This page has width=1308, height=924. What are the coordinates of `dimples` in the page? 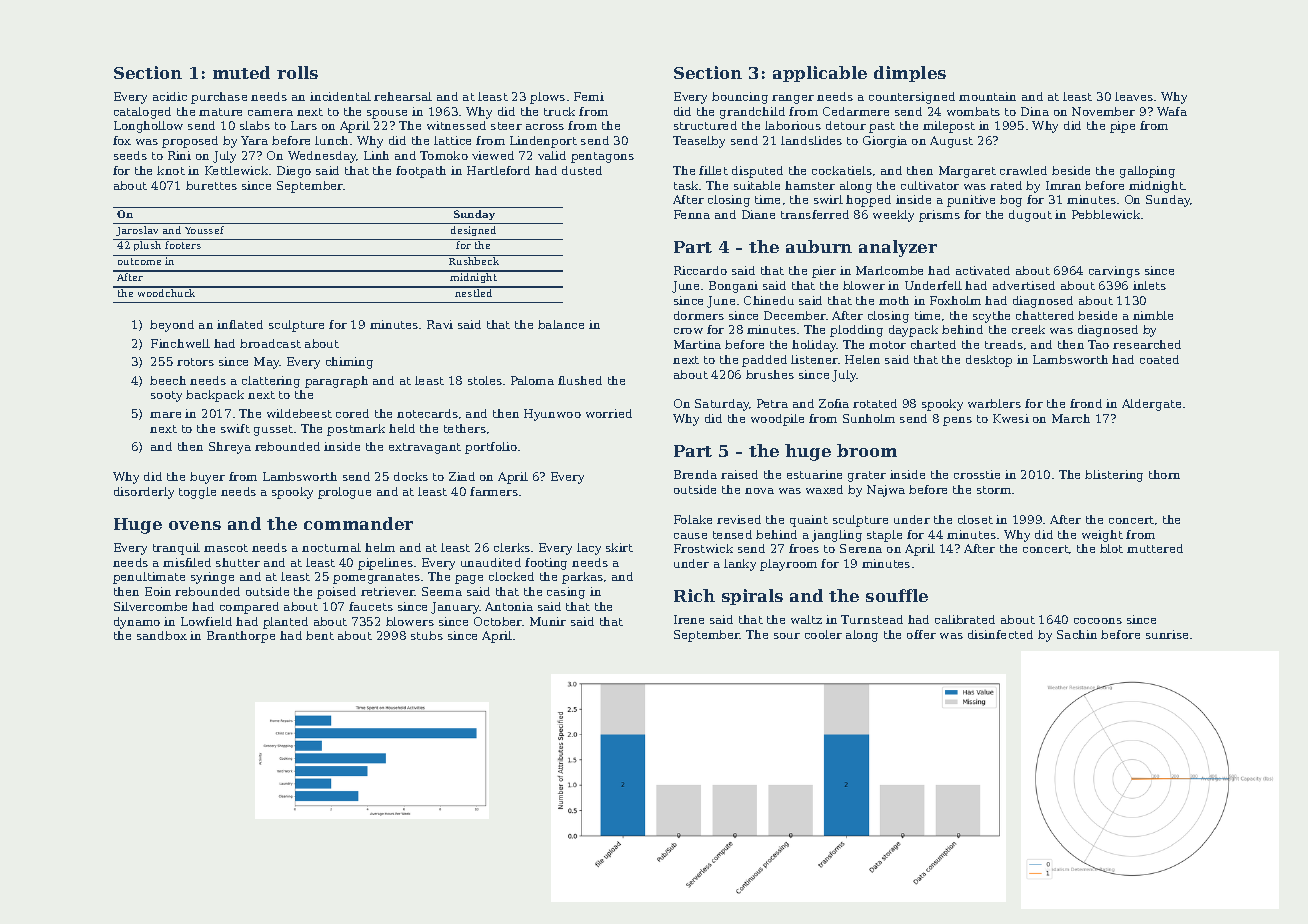 It's located at (910, 74).
